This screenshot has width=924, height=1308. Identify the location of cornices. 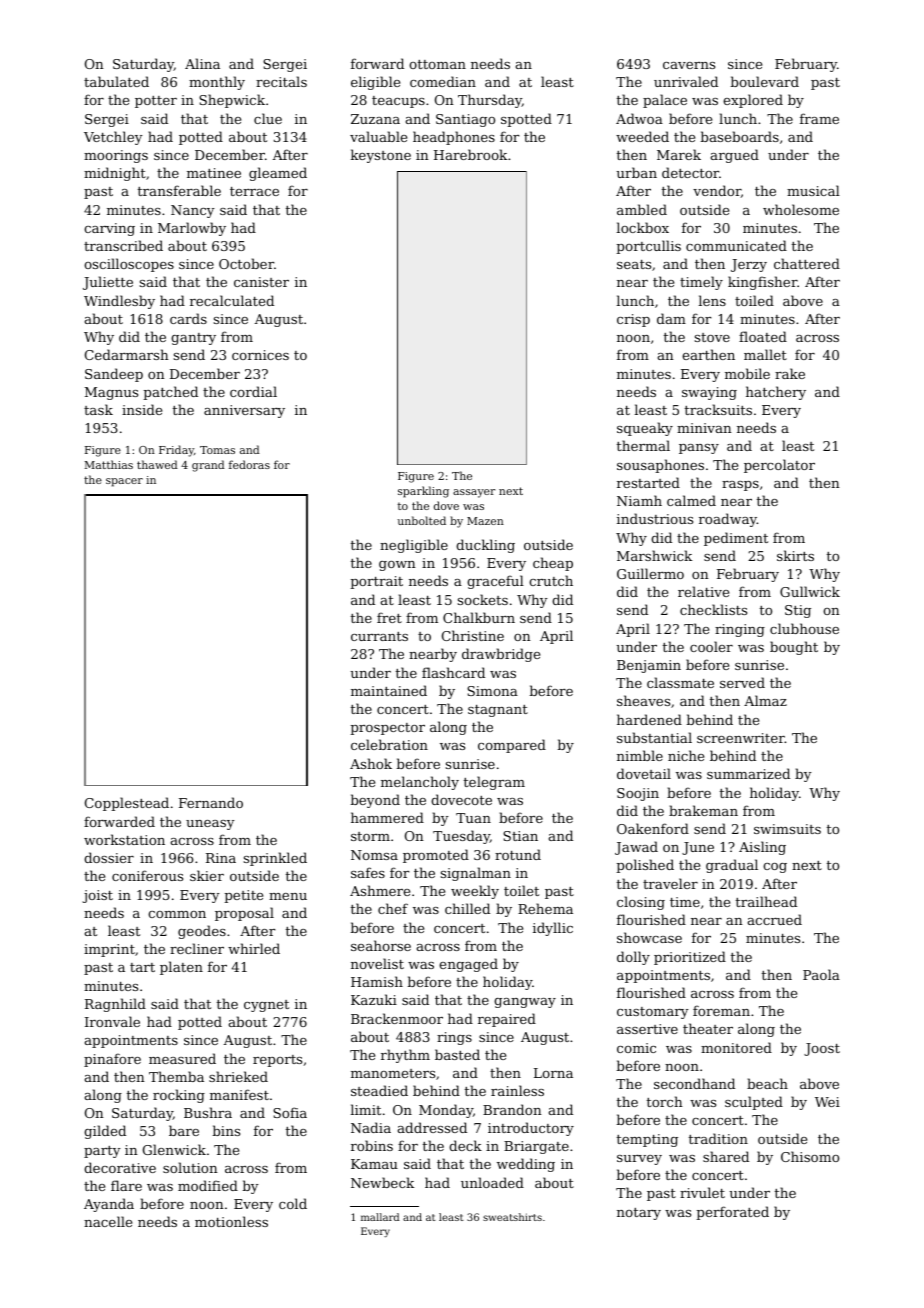
(260, 355).
